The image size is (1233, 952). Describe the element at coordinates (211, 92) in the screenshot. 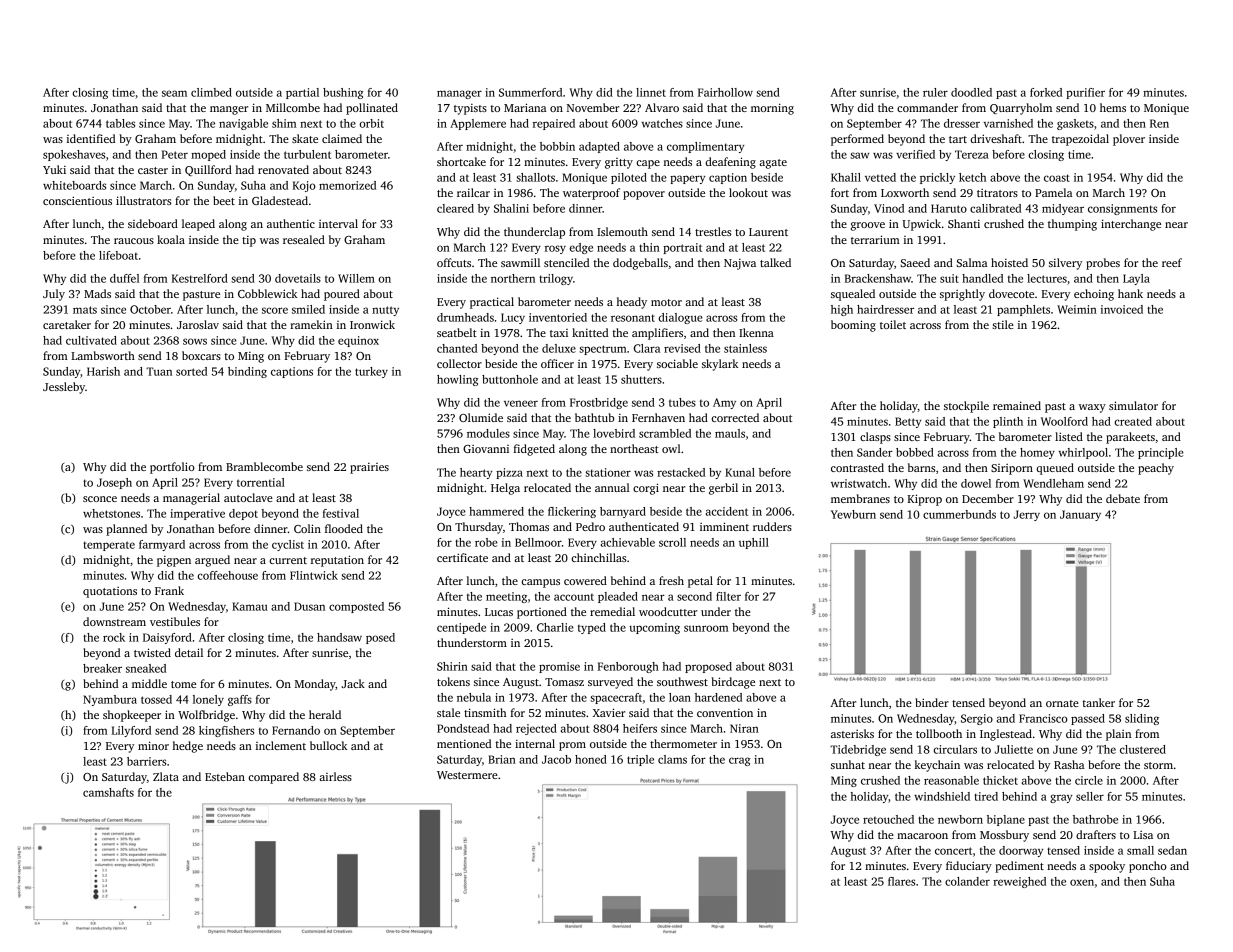

I see `climbed` at that location.
